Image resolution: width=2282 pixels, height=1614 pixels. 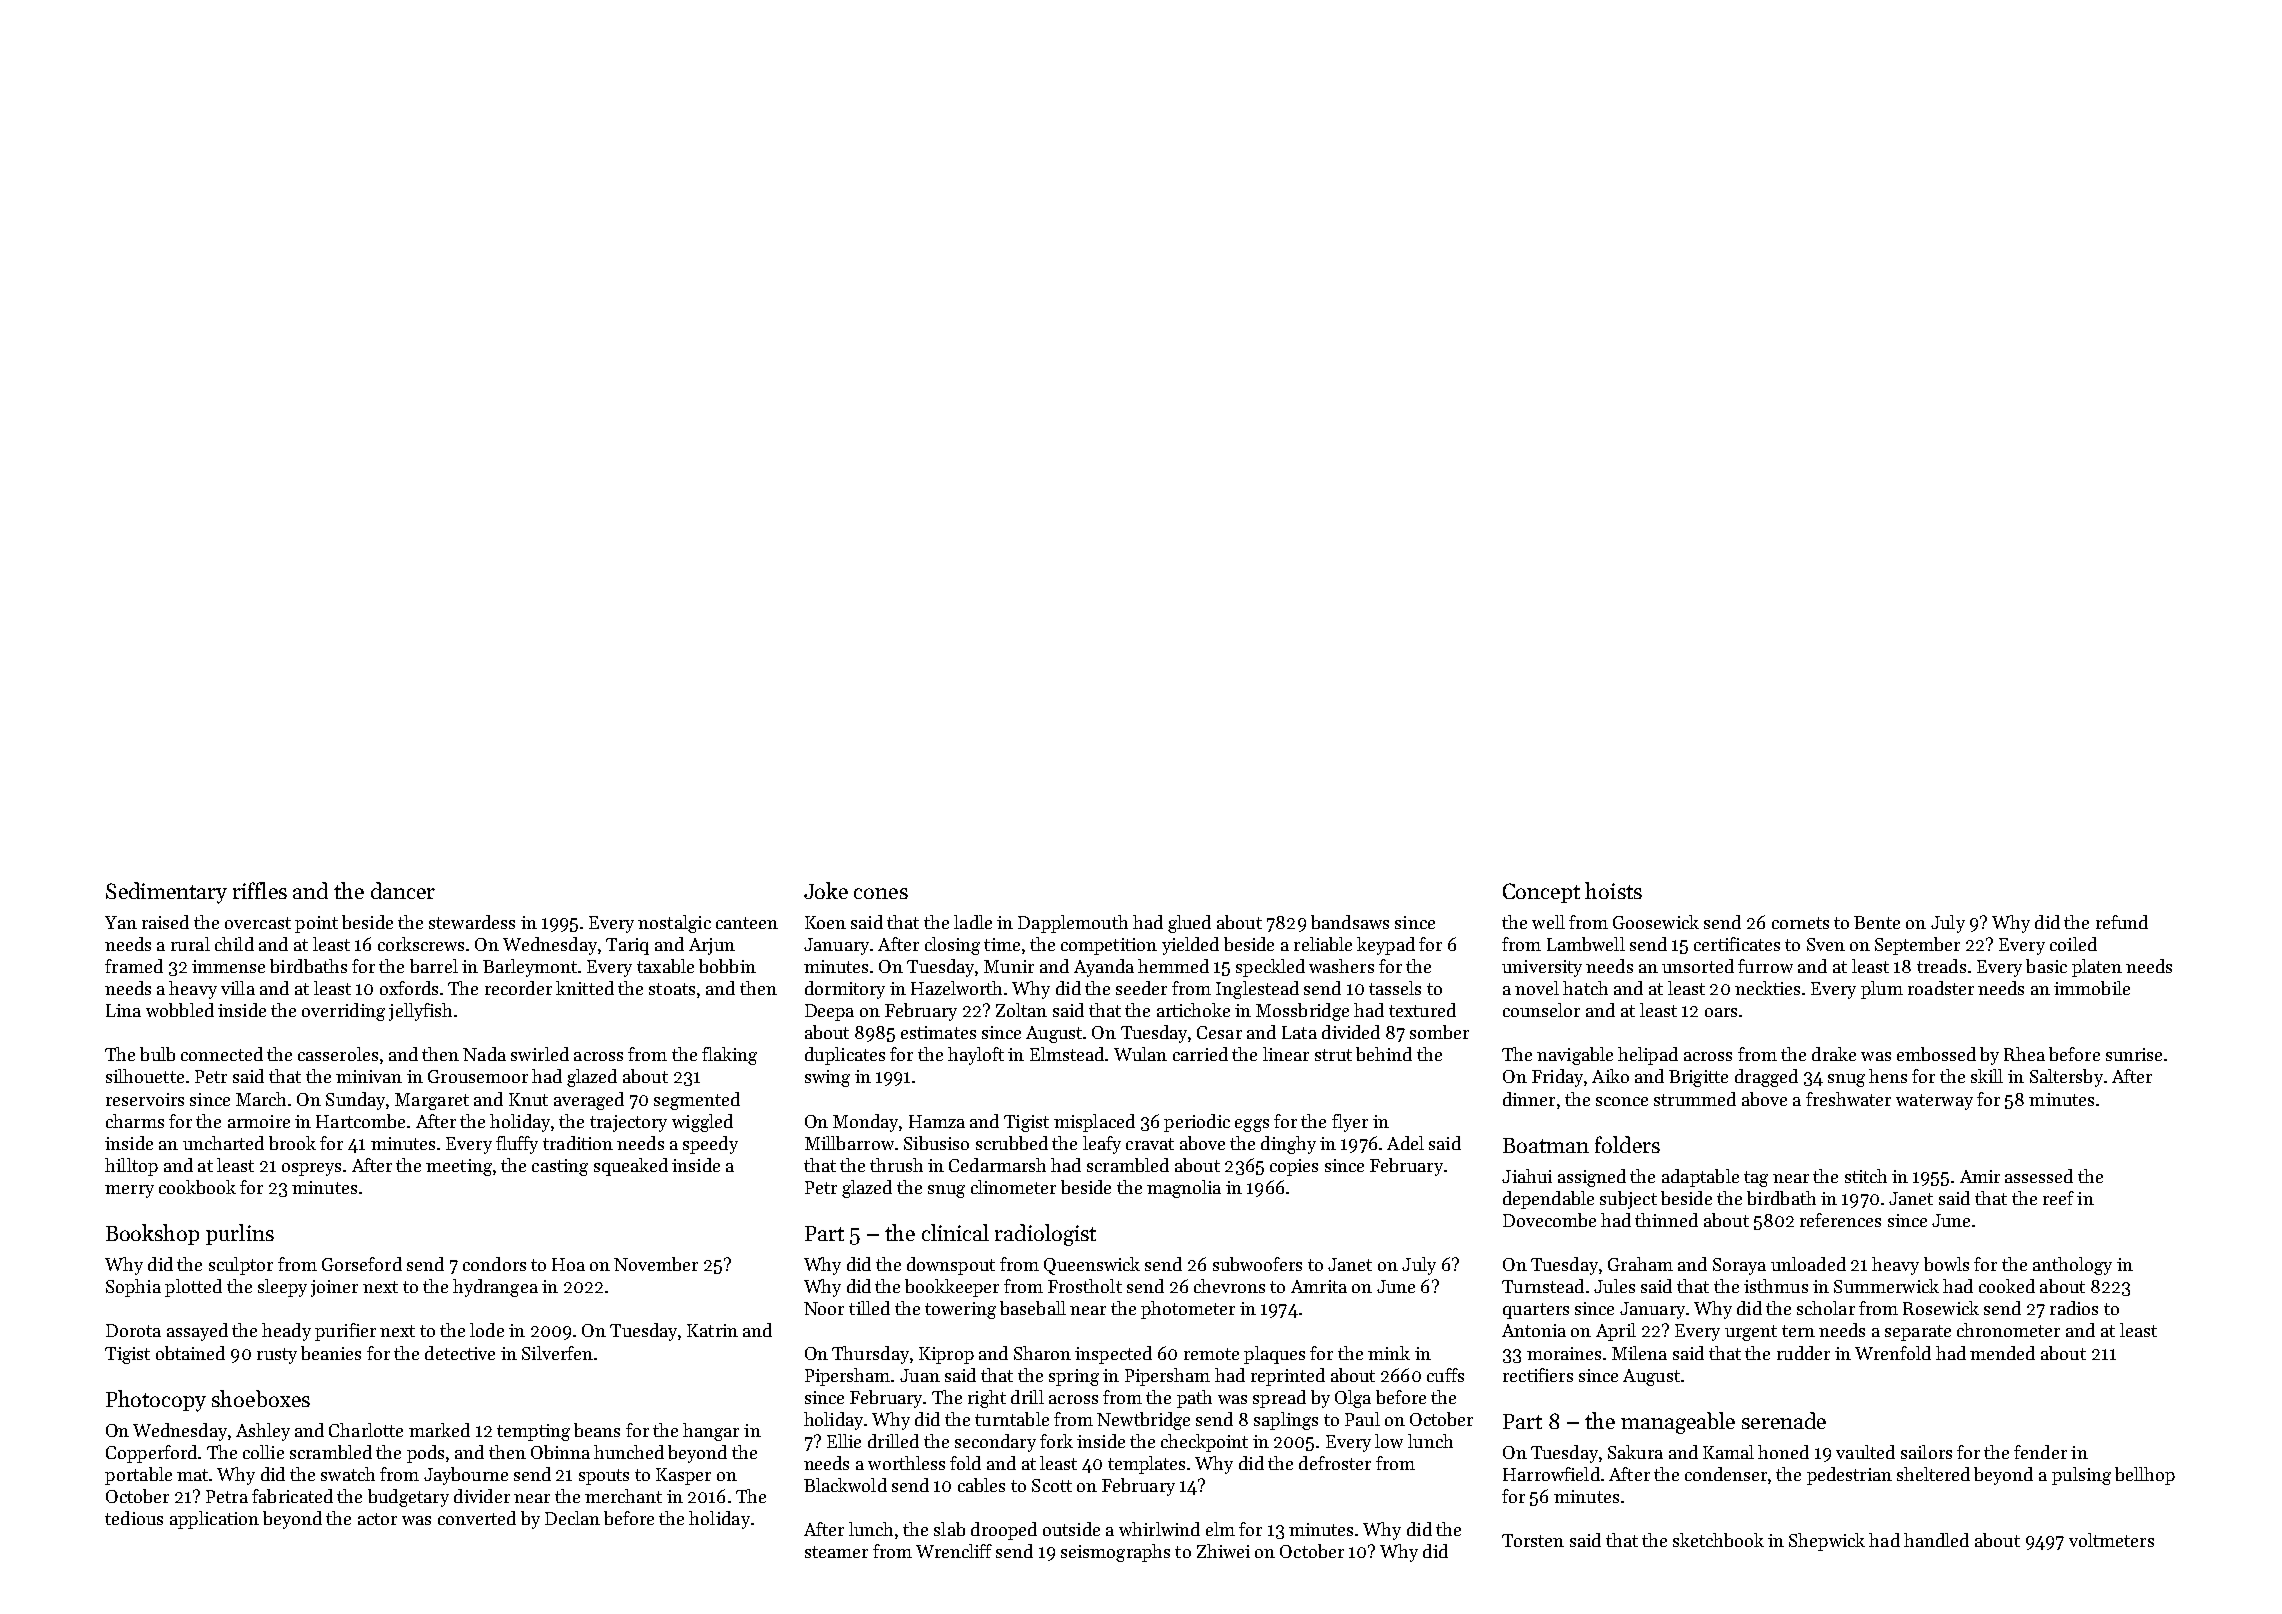 I want to click on shoeboxes, so click(x=261, y=1398).
